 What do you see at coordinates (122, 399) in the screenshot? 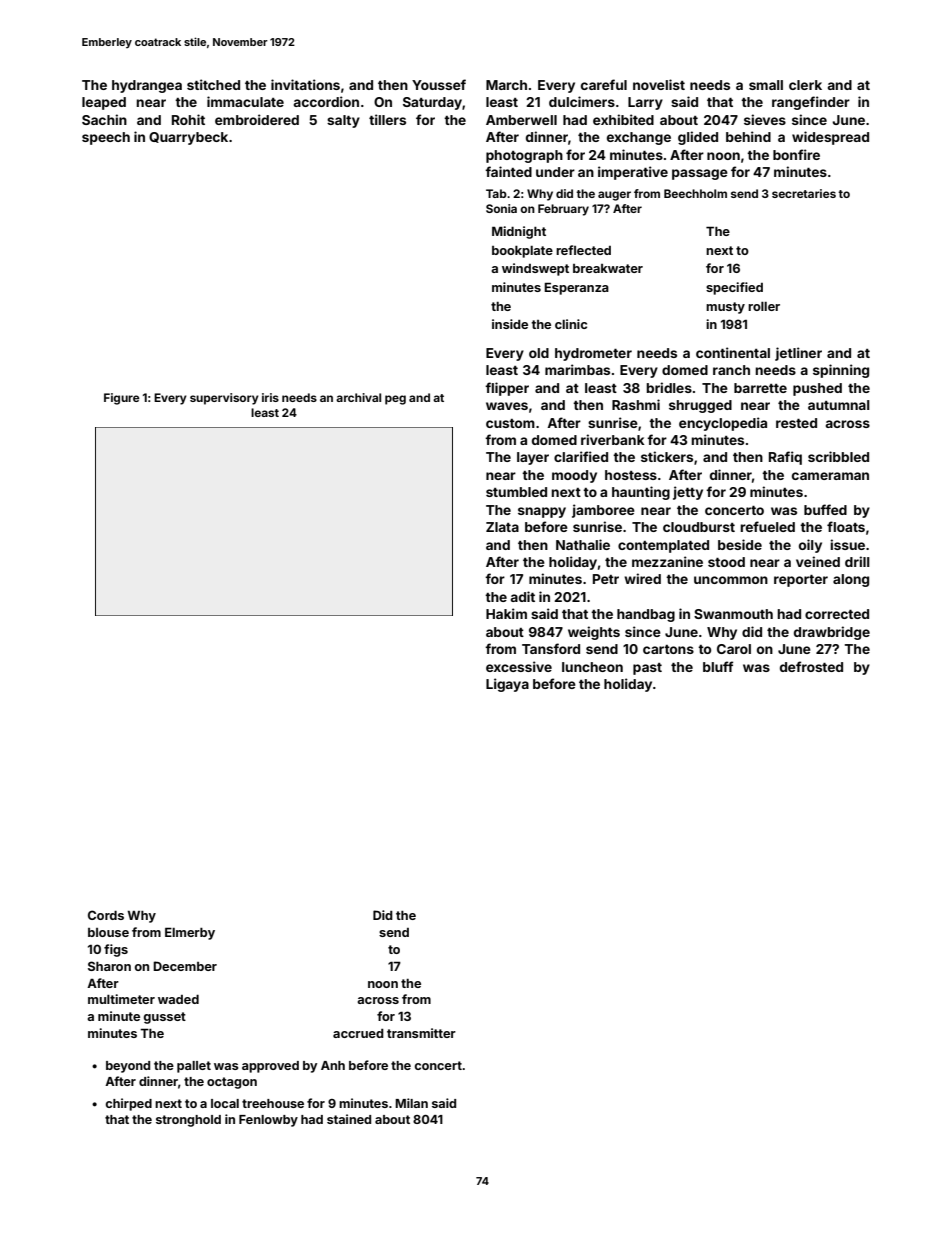
I see `Figure` at bounding box center [122, 399].
